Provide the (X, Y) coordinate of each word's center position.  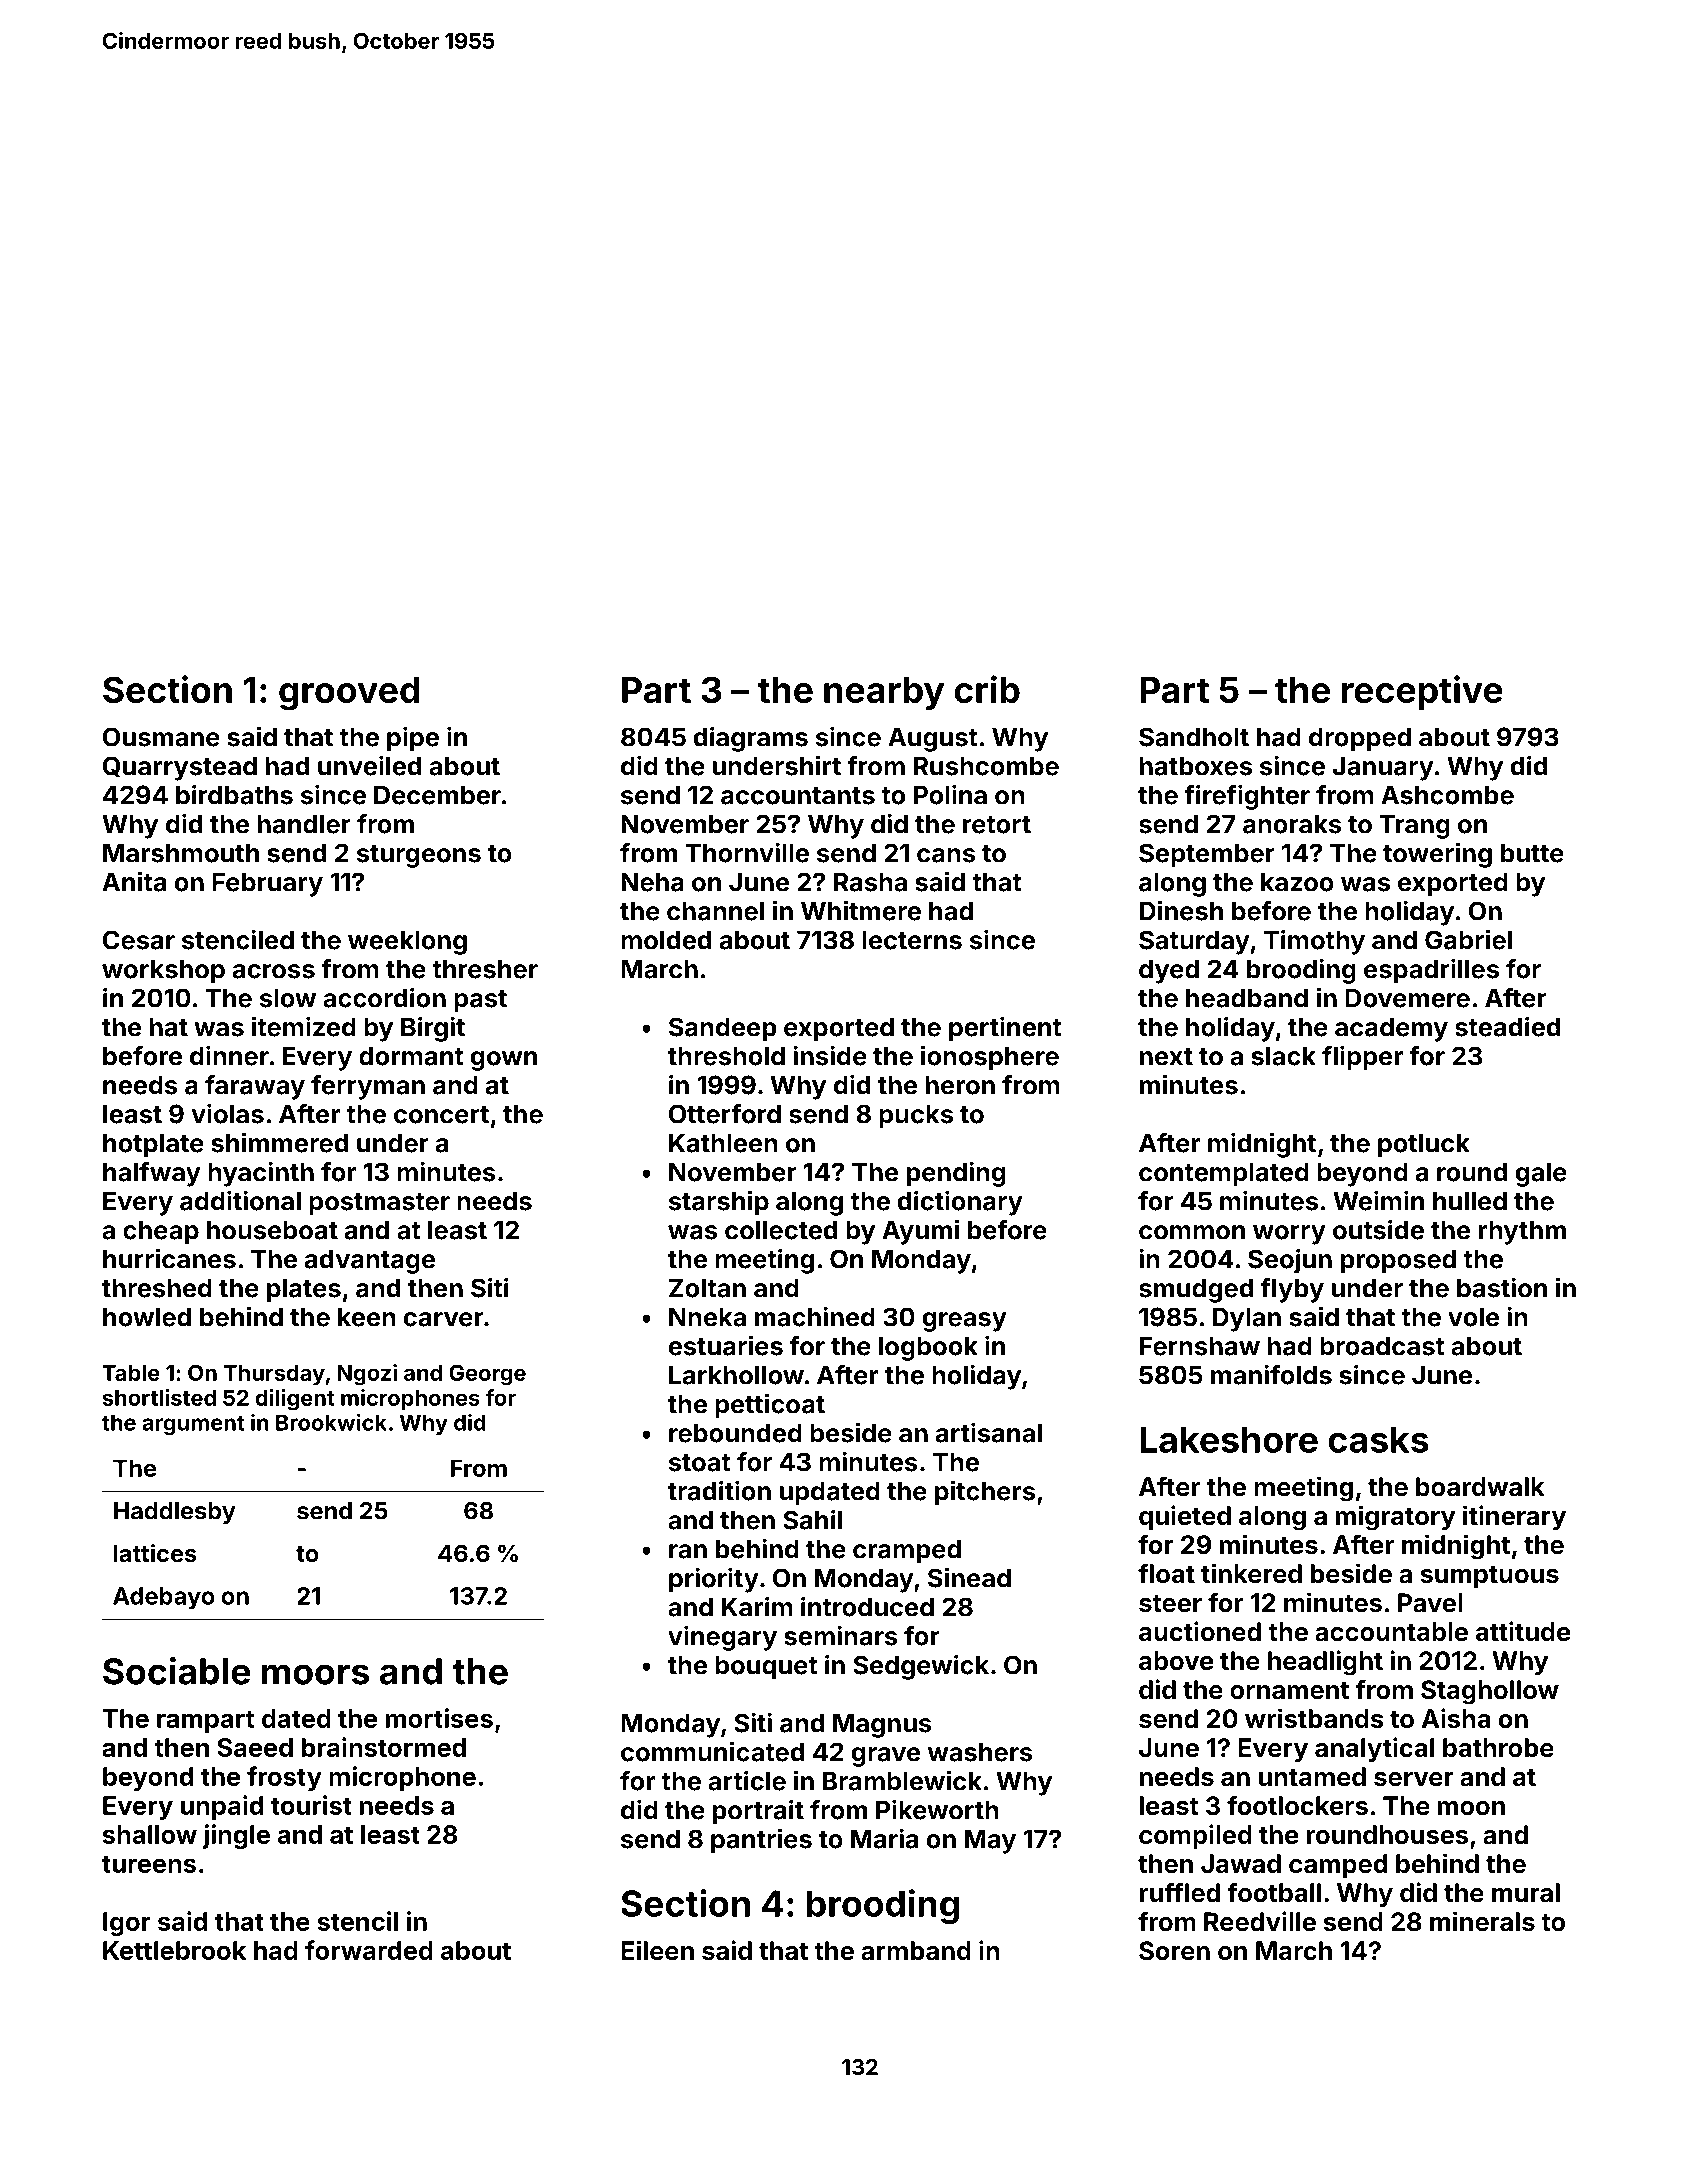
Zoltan (707, 1288)
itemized (304, 1026)
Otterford (725, 1114)
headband (1247, 998)
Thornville (747, 852)
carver (444, 1319)
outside (1378, 1230)
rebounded (735, 1433)
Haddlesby (175, 1513)
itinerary (1514, 1518)
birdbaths (234, 795)
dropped (1360, 739)
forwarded (369, 1950)
